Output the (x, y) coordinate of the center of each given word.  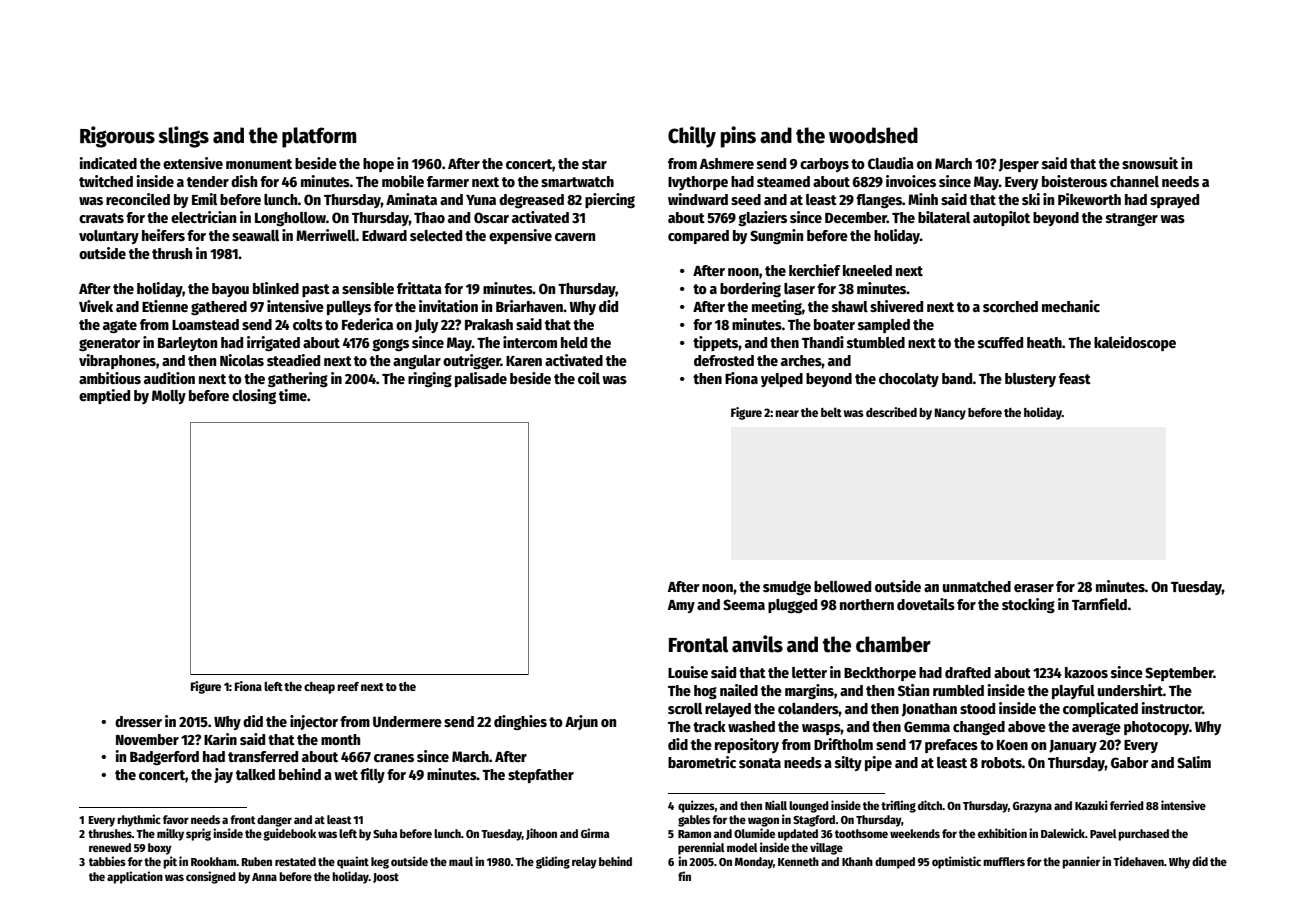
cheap (319, 688)
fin (684, 876)
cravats (101, 218)
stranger (1132, 219)
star (594, 164)
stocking (1028, 605)
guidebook (289, 834)
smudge (787, 588)
